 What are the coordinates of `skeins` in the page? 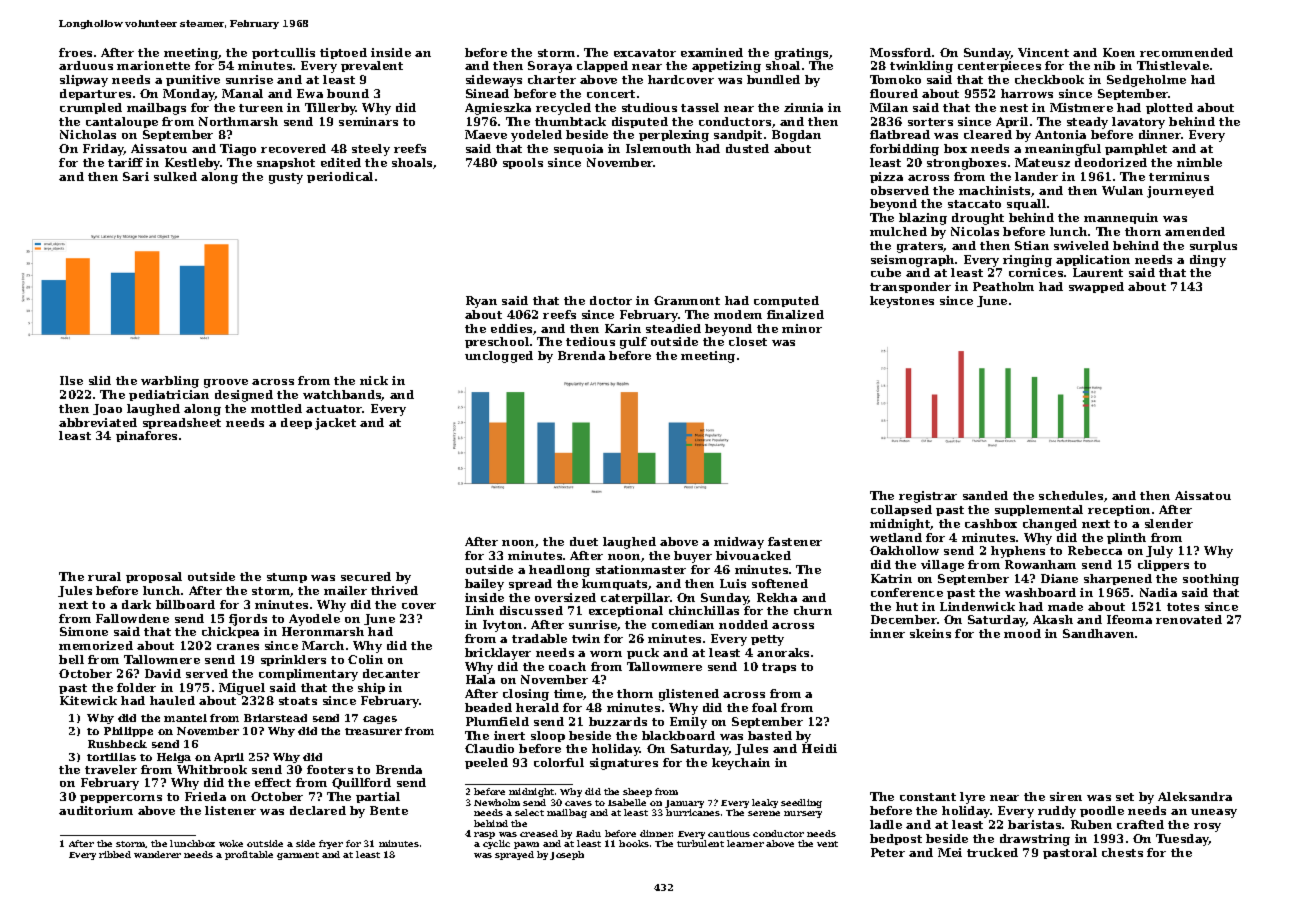 It's located at (930, 633).
